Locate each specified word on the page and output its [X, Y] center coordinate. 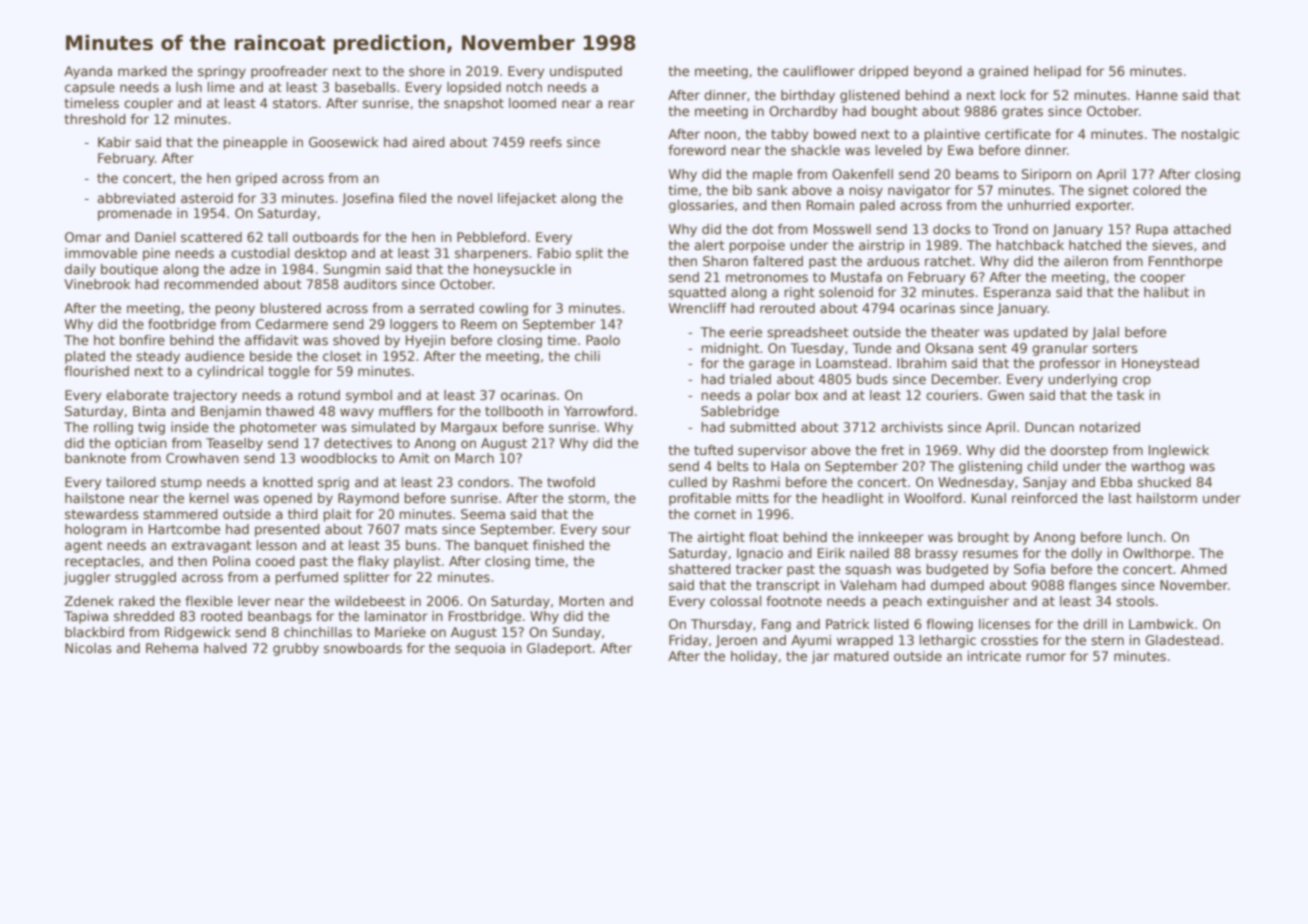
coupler [148, 104]
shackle [815, 150]
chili [587, 356]
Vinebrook [97, 284]
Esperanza [1017, 293]
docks [951, 229]
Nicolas [88, 648]
